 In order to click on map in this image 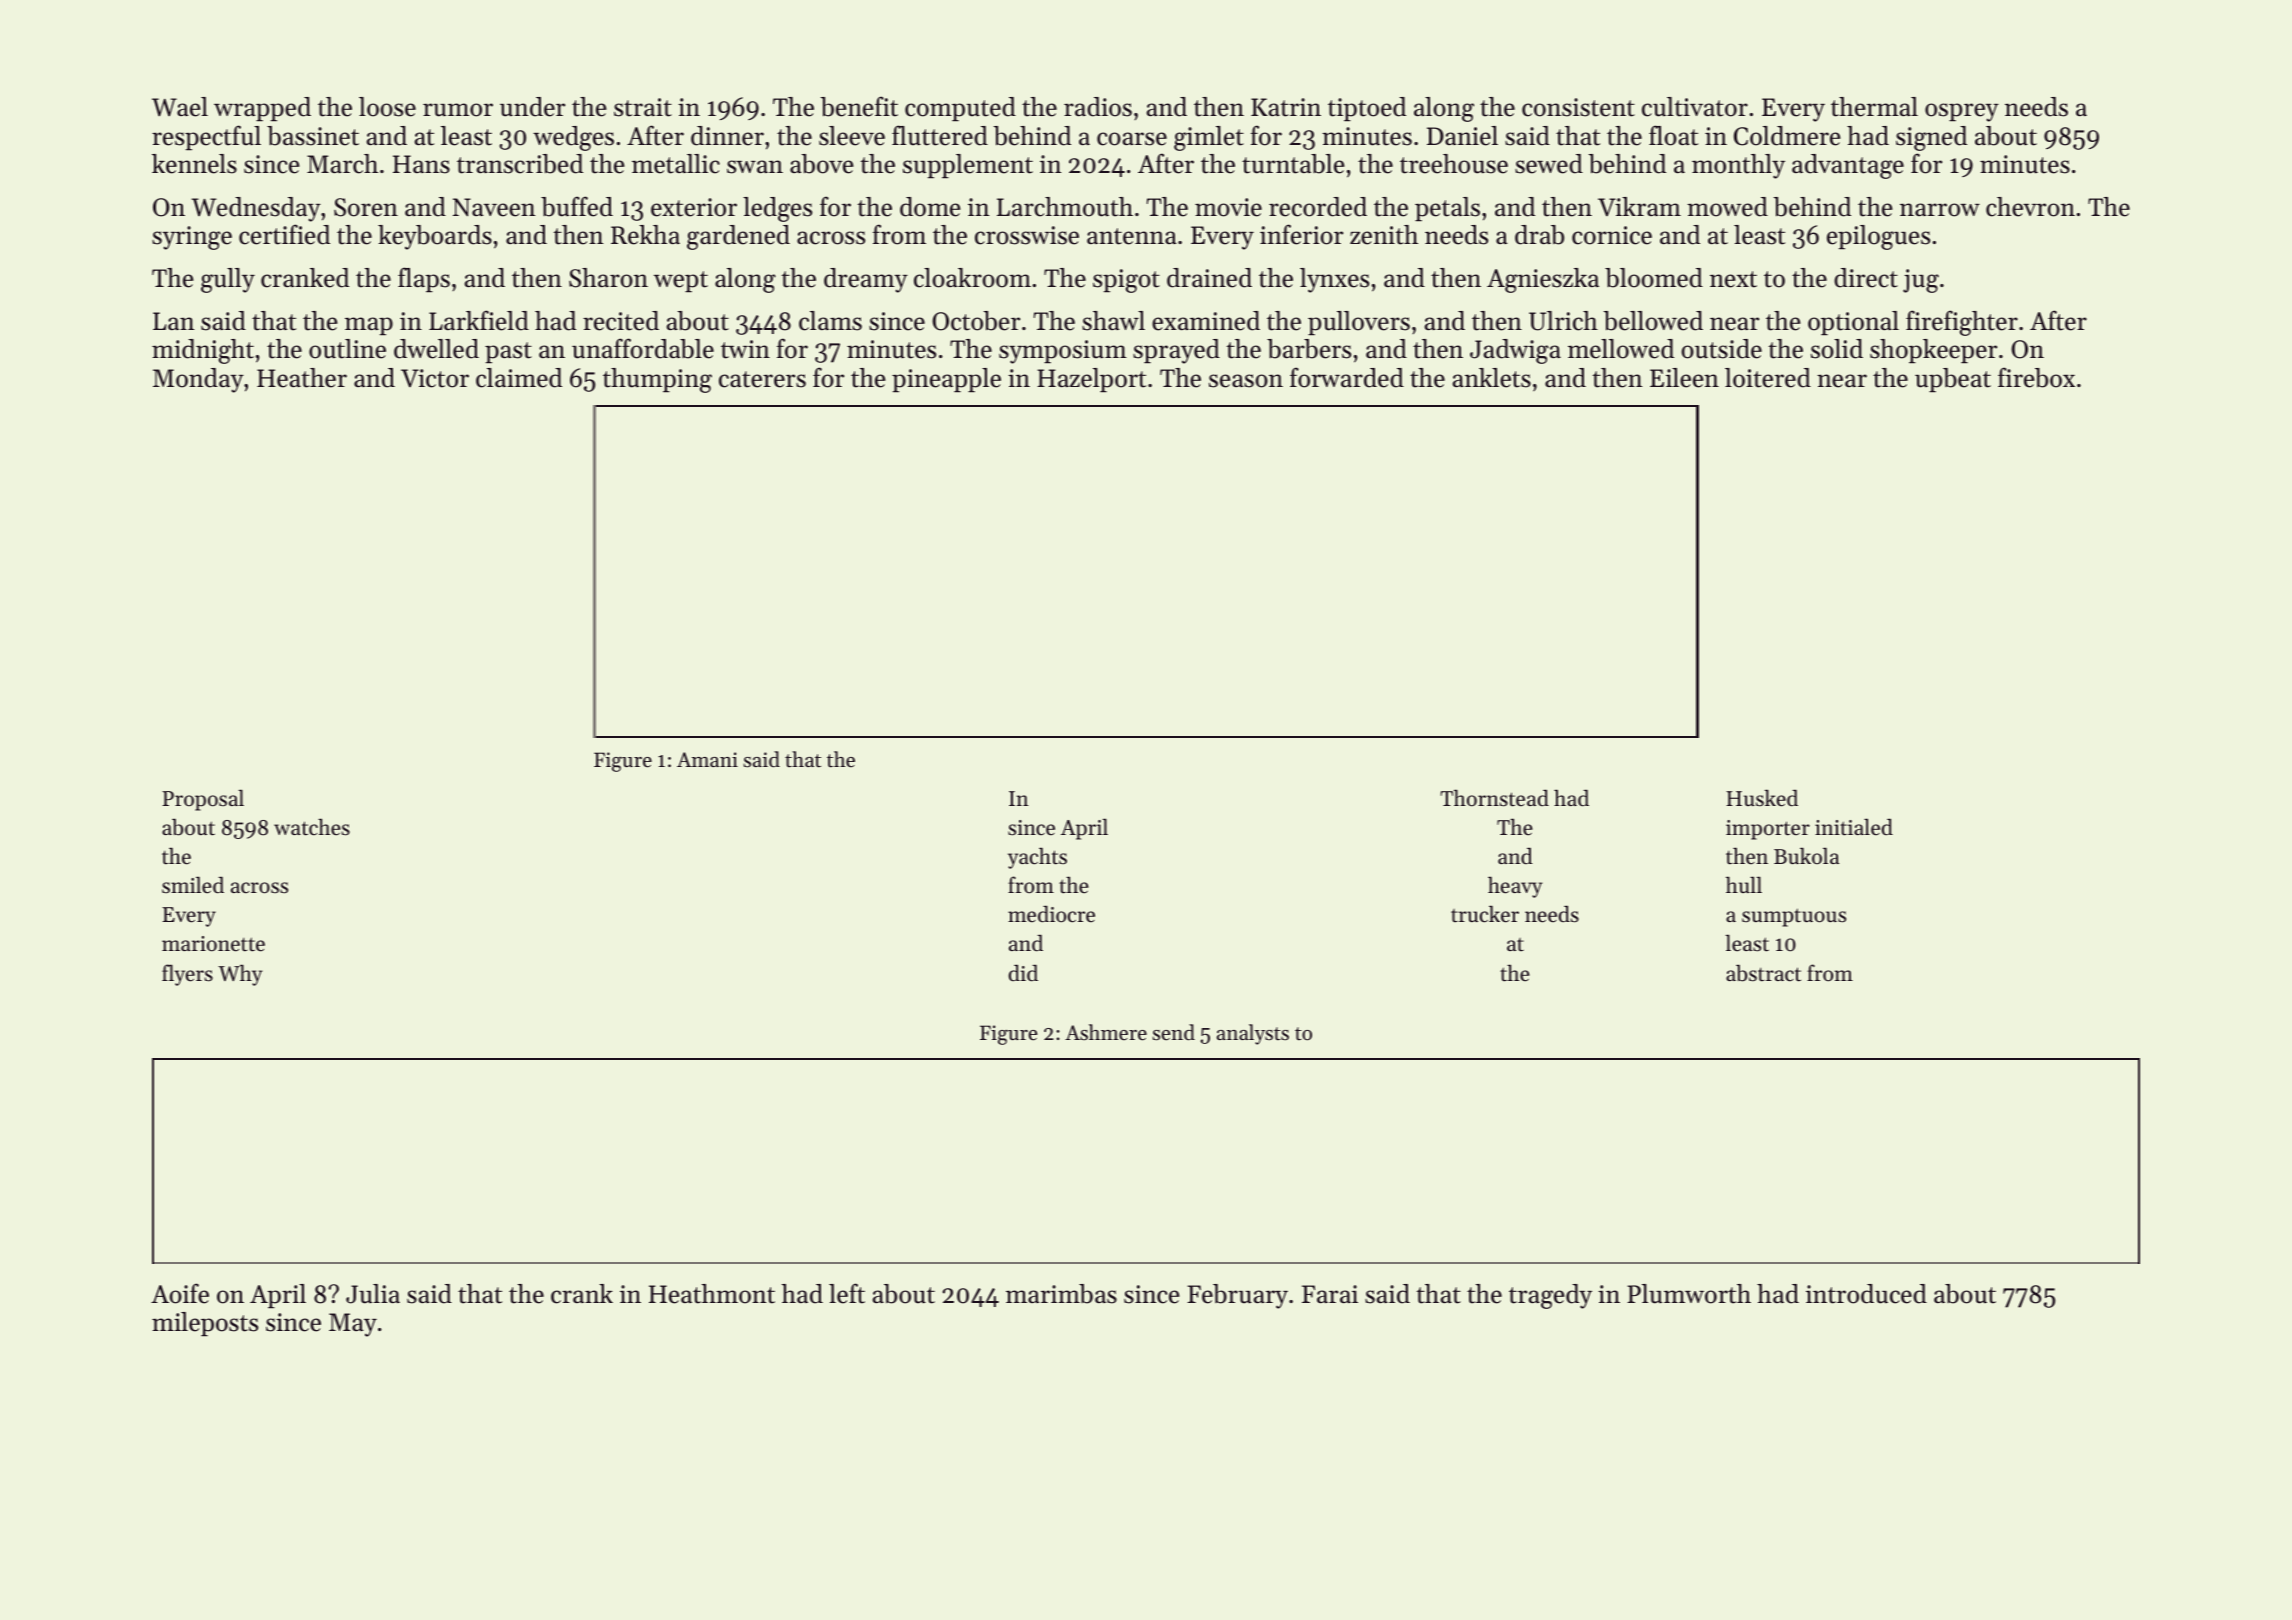, I will do `click(369, 326)`.
